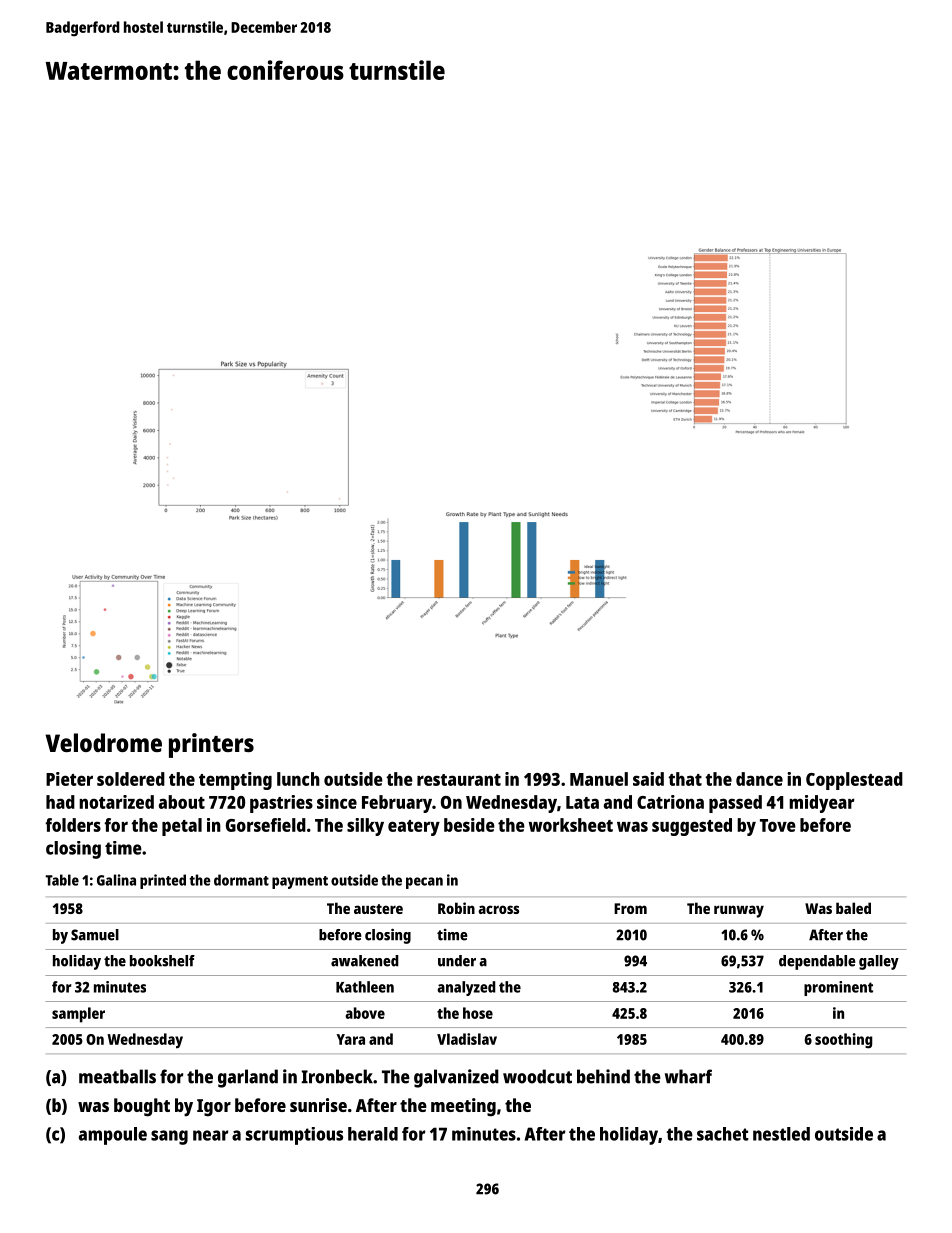  Describe the element at coordinates (281, 804) in the screenshot. I see `pastries` at that location.
